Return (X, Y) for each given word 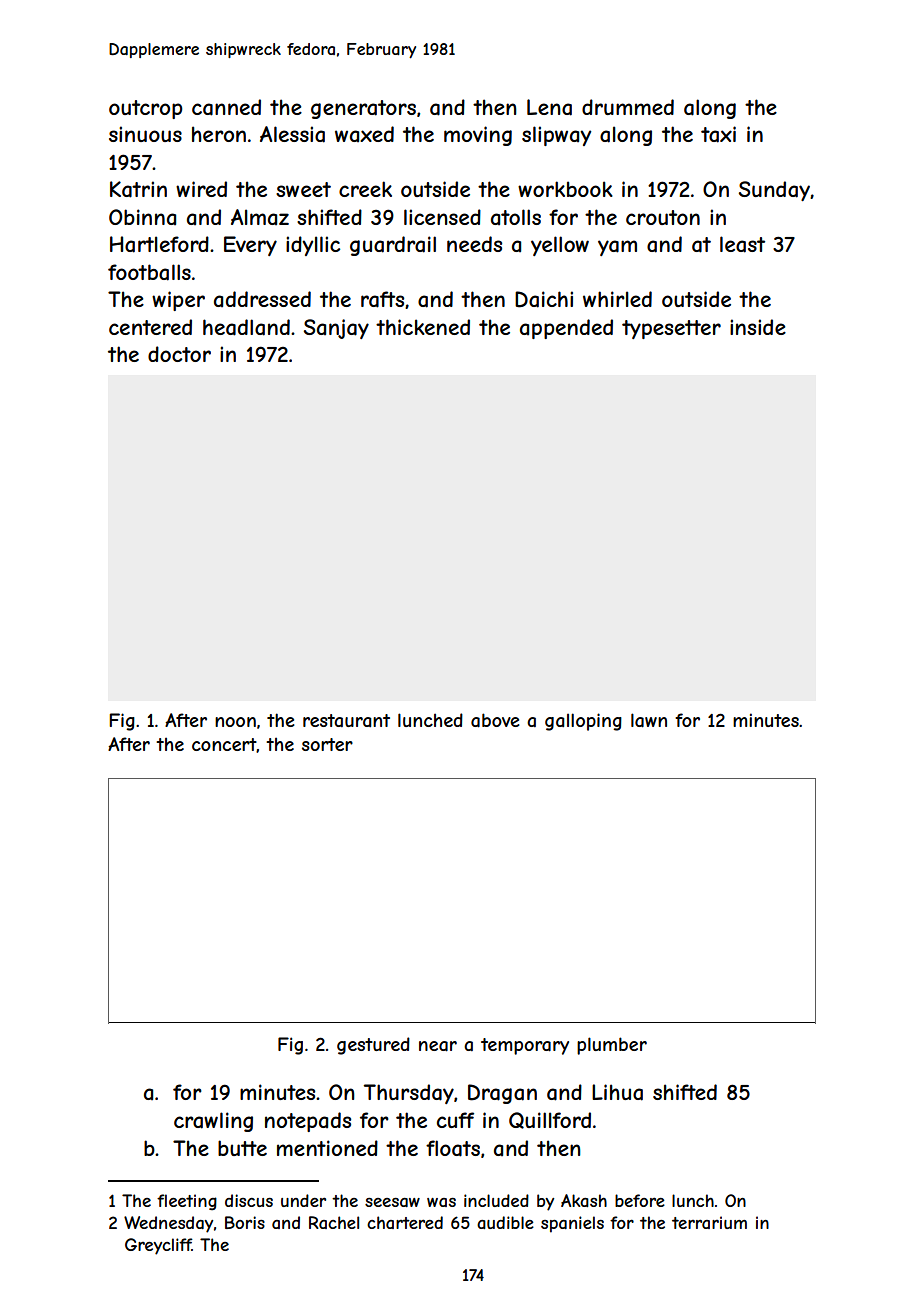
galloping (583, 722)
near (438, 1046)
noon (235, 722)
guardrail (393, 246)
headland (246, 327)
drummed (628, 107)
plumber (612, 1046)
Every (250, 246)
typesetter (671, 329)
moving (478, 136)
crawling (213, 1122)
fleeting (187, 1202)
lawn (649, 720)
